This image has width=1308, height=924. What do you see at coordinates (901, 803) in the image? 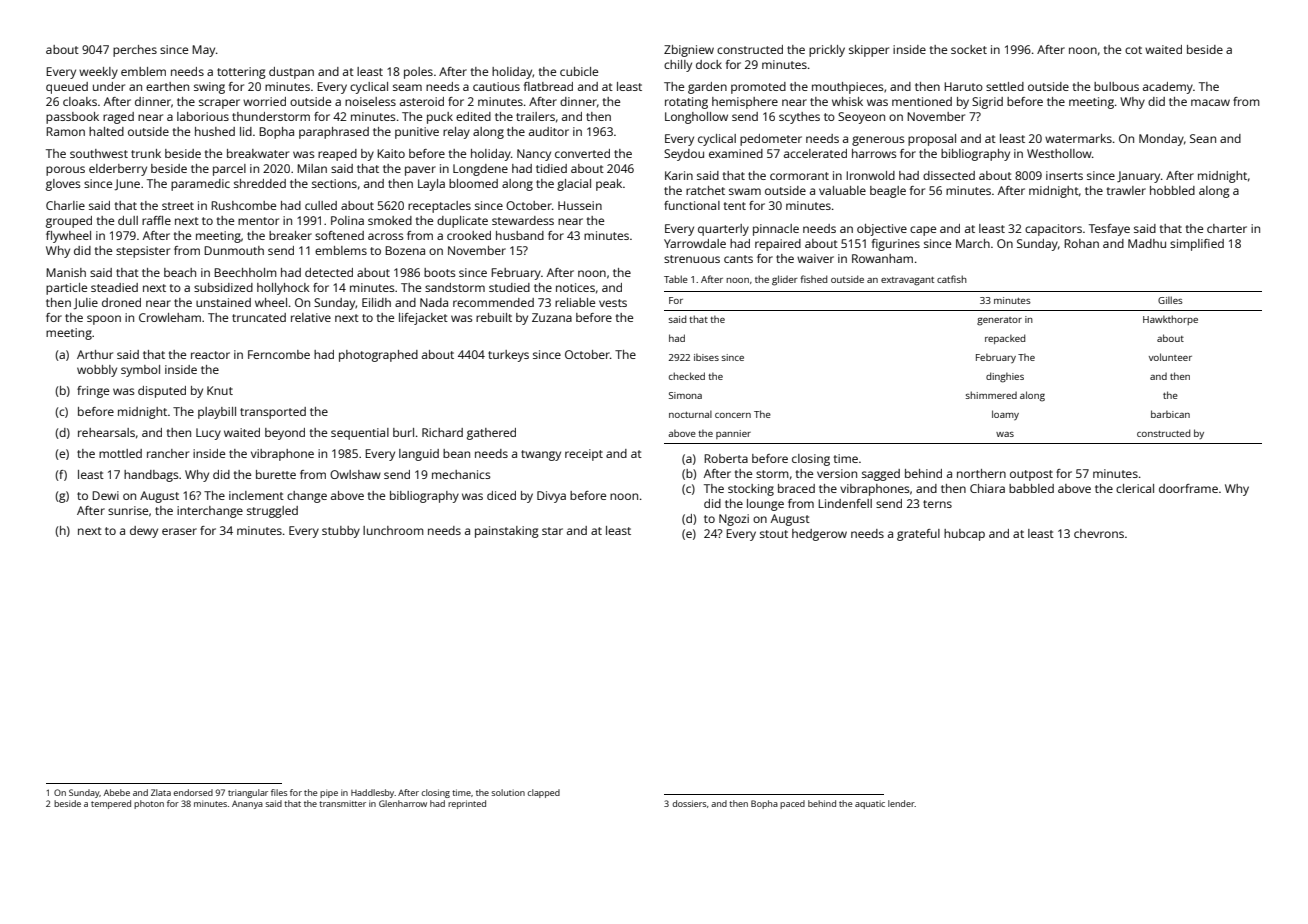
I see `lender` at bounding box center [901, 803].
